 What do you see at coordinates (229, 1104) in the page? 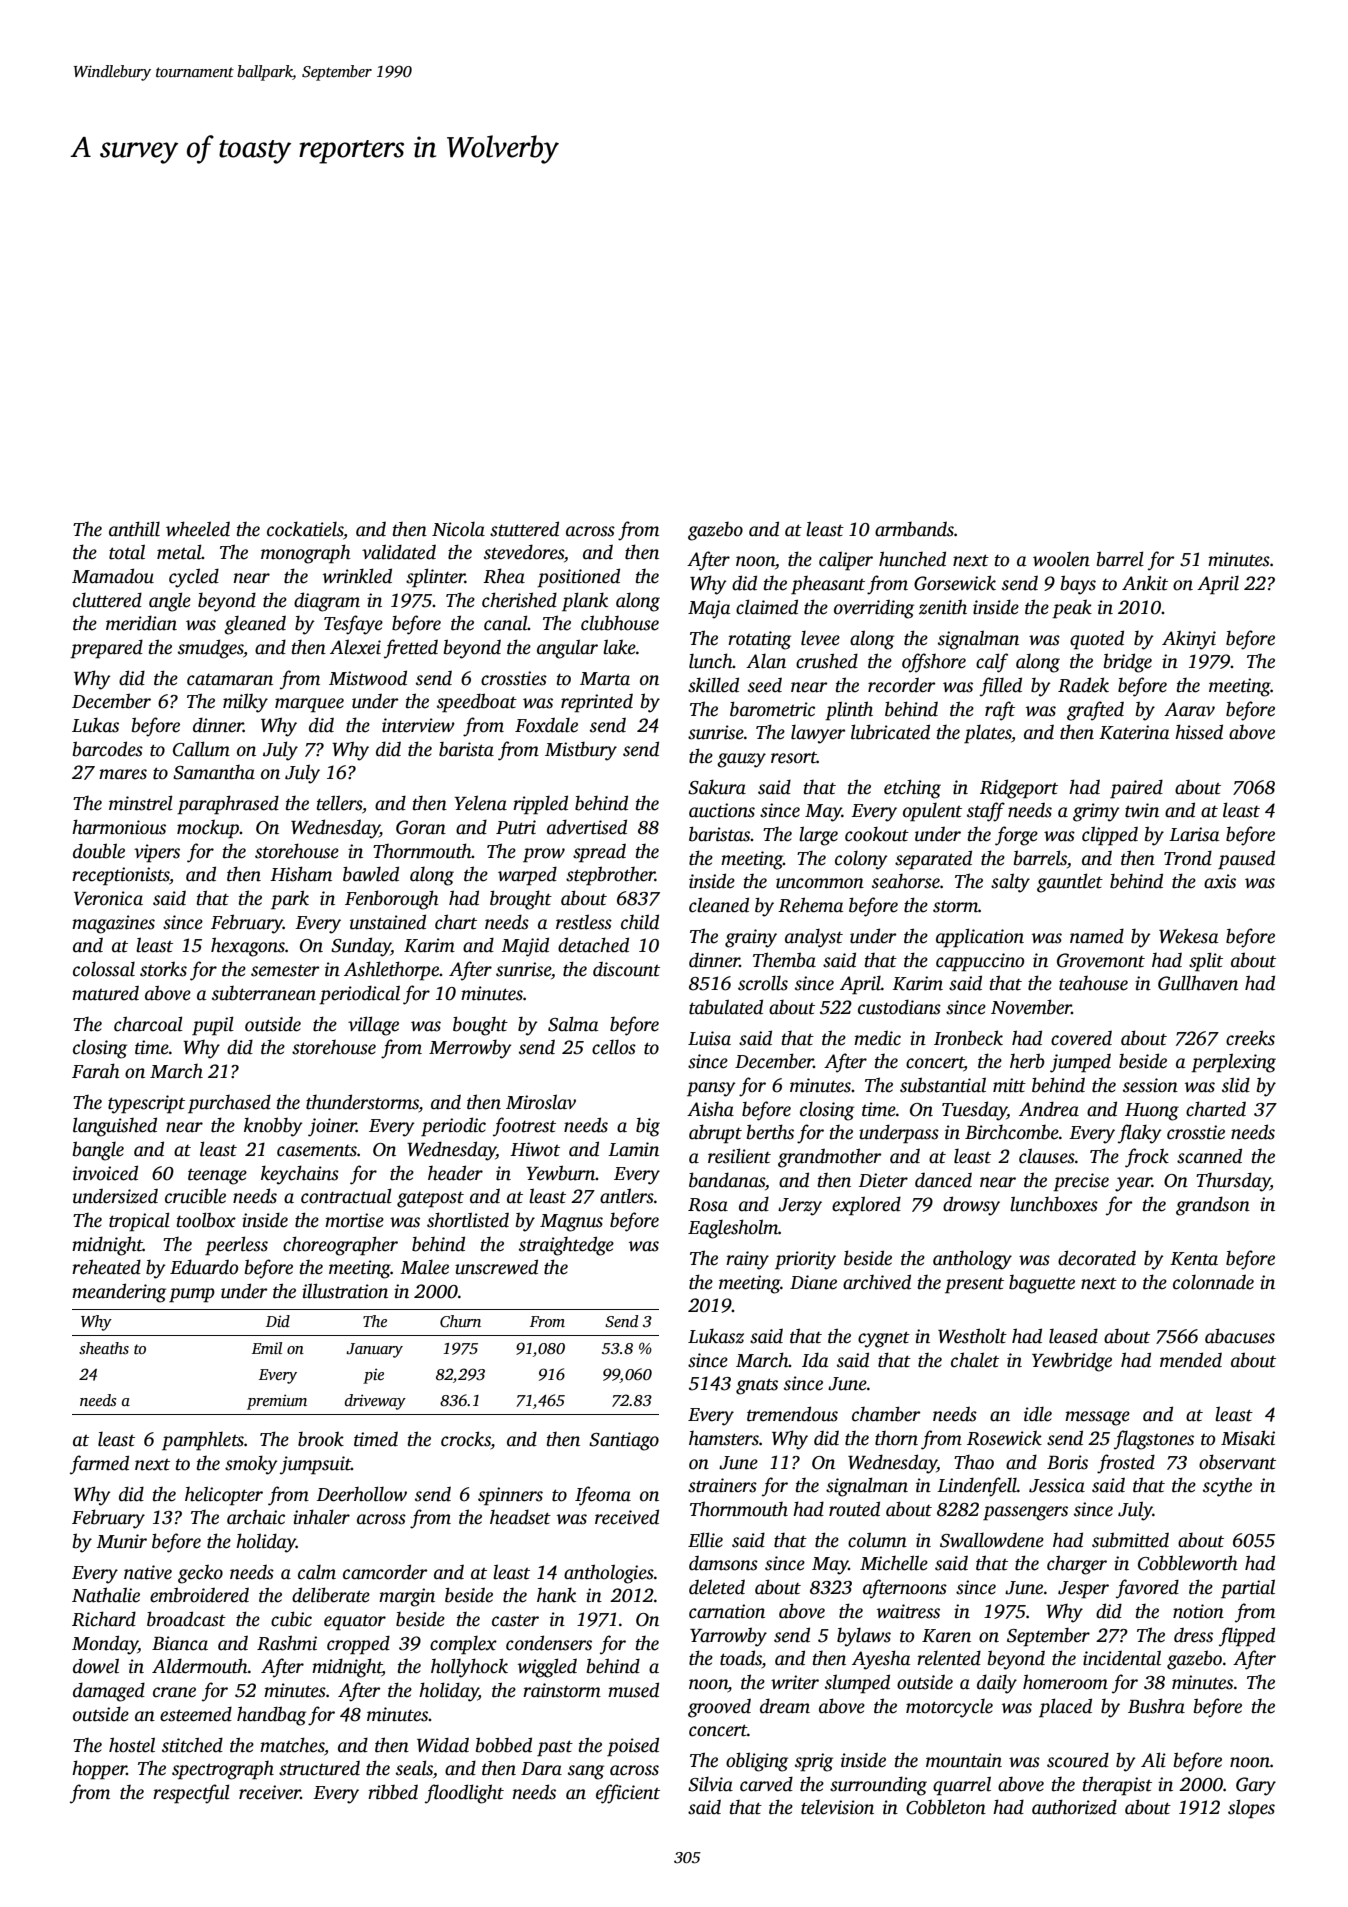
I see `purchased` at bounding box center [229, 1104].
